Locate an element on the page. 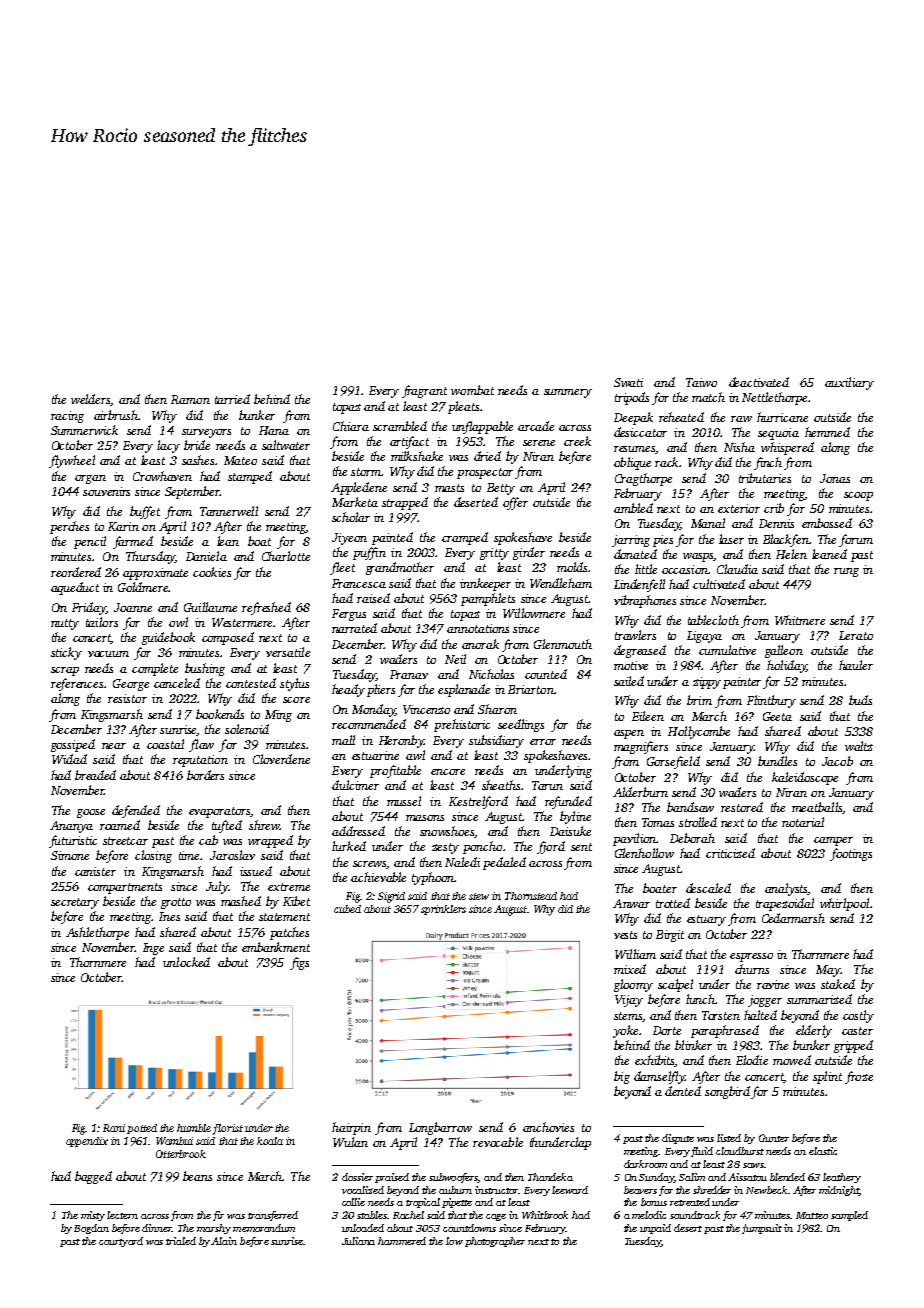 The width and height of the page is (924, 1308). Inge is located at coordinates (153, 949).
